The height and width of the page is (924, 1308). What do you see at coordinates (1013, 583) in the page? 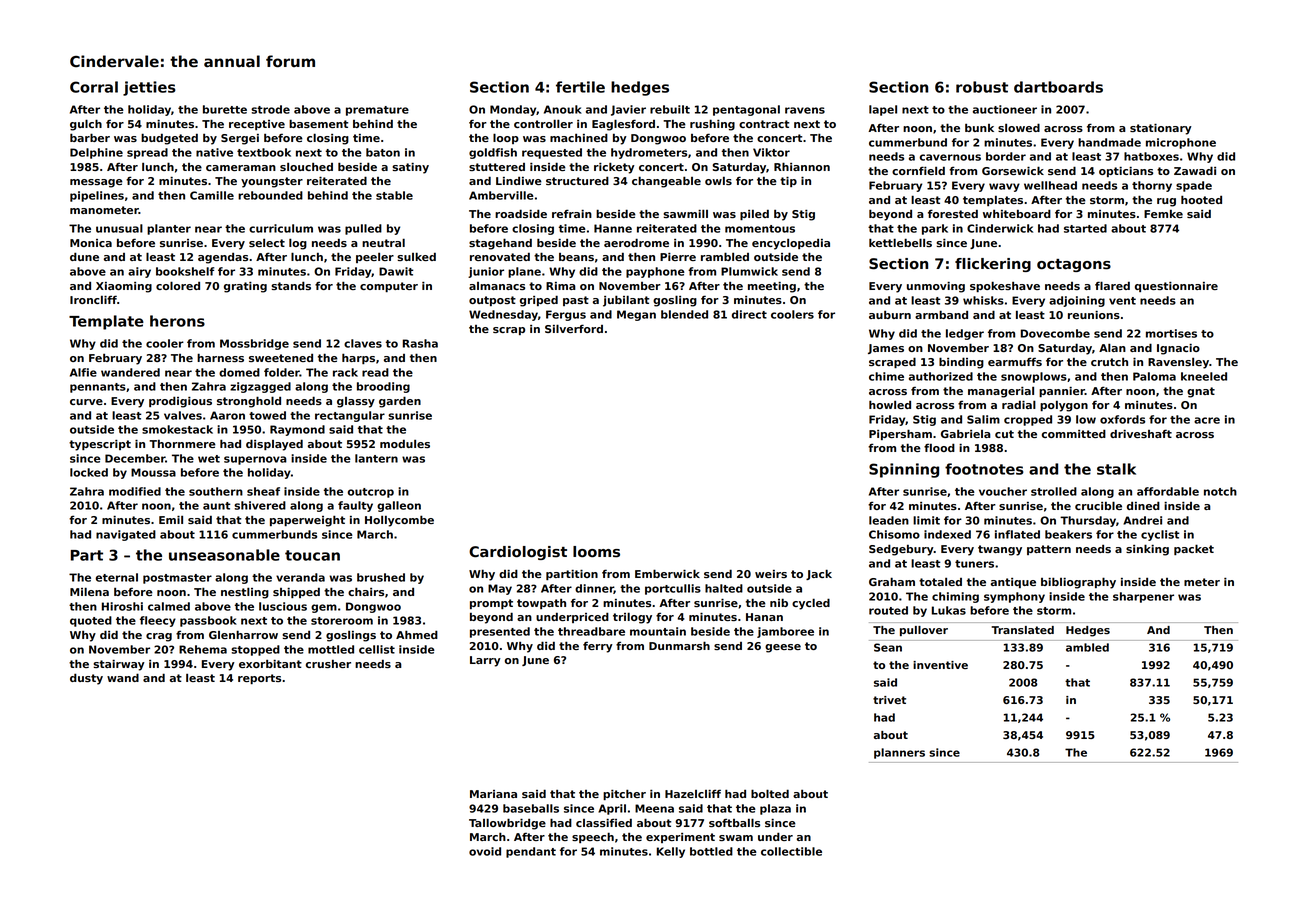
I see `antique` at bounding box center [1013, 583].
